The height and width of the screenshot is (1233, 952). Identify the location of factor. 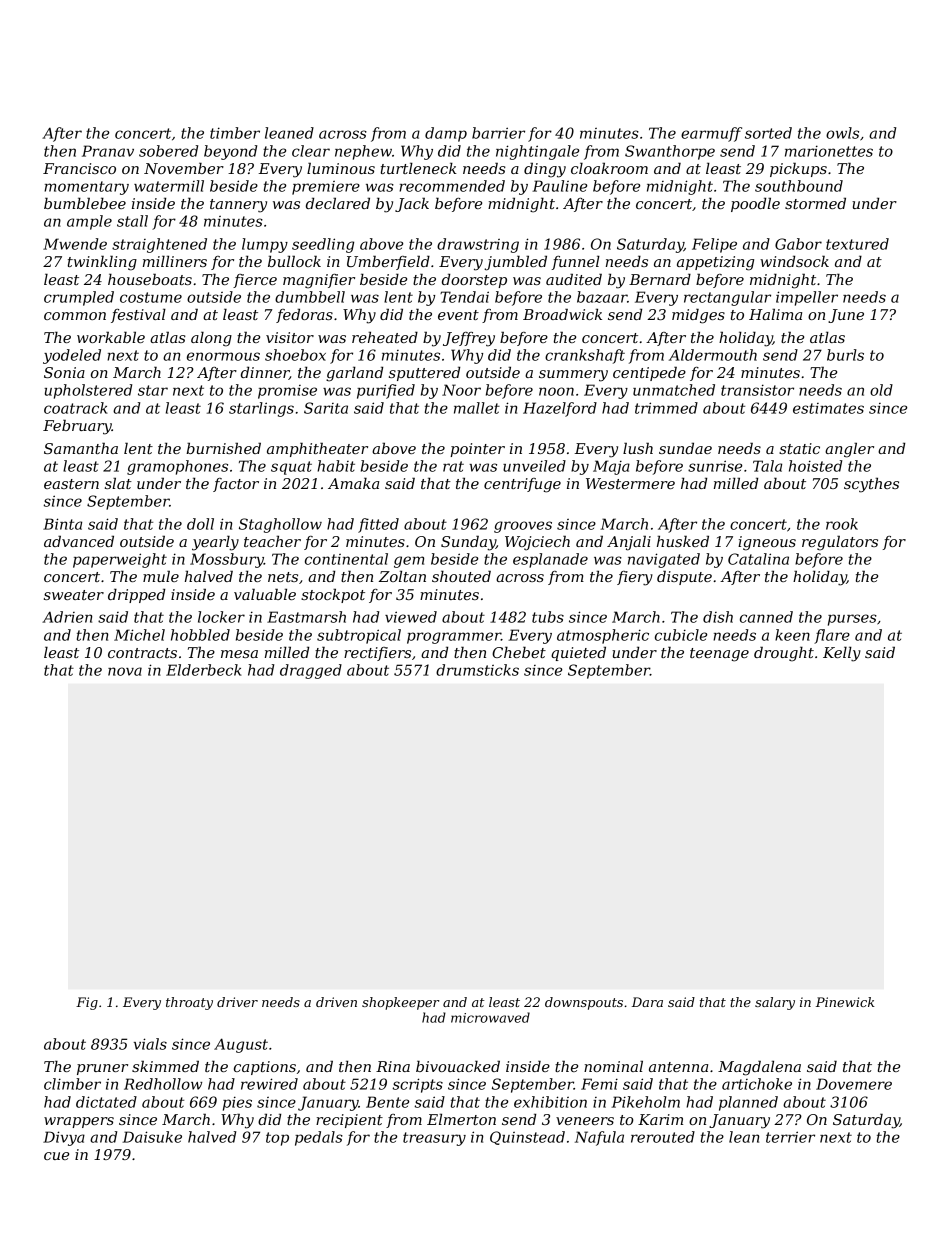
(236, 485).
